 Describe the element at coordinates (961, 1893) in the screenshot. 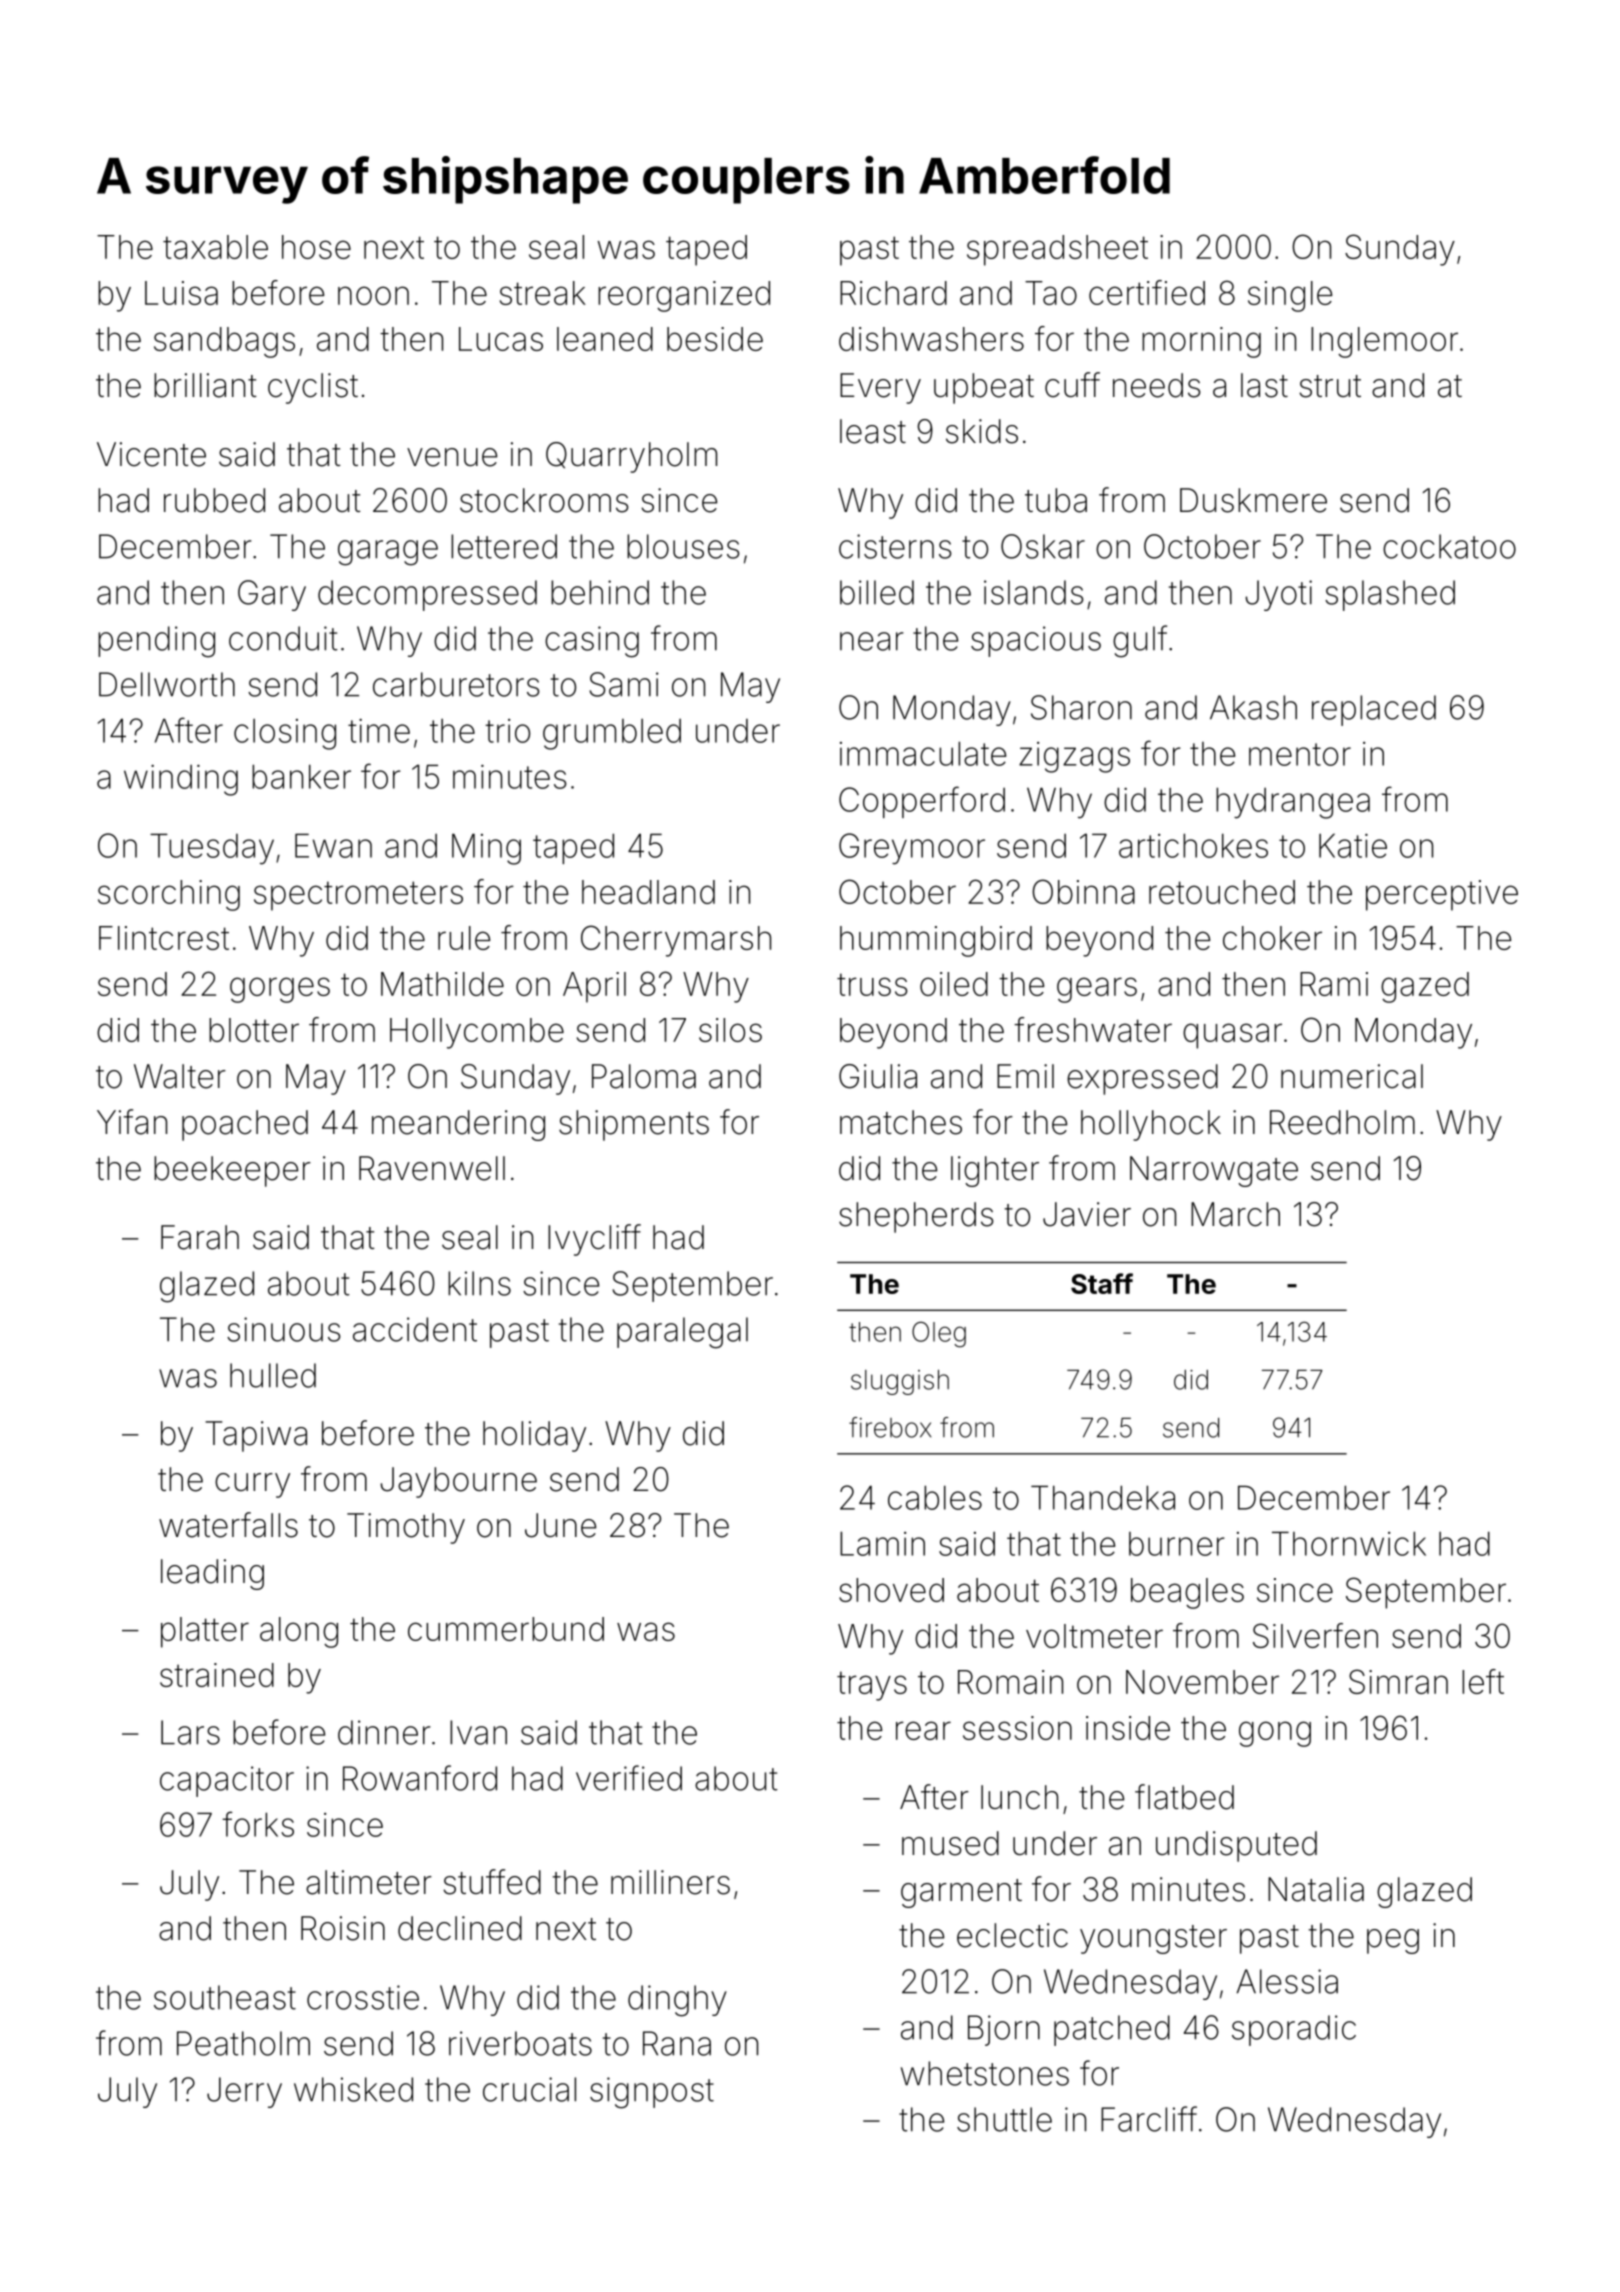

I see `garment` at that location.
